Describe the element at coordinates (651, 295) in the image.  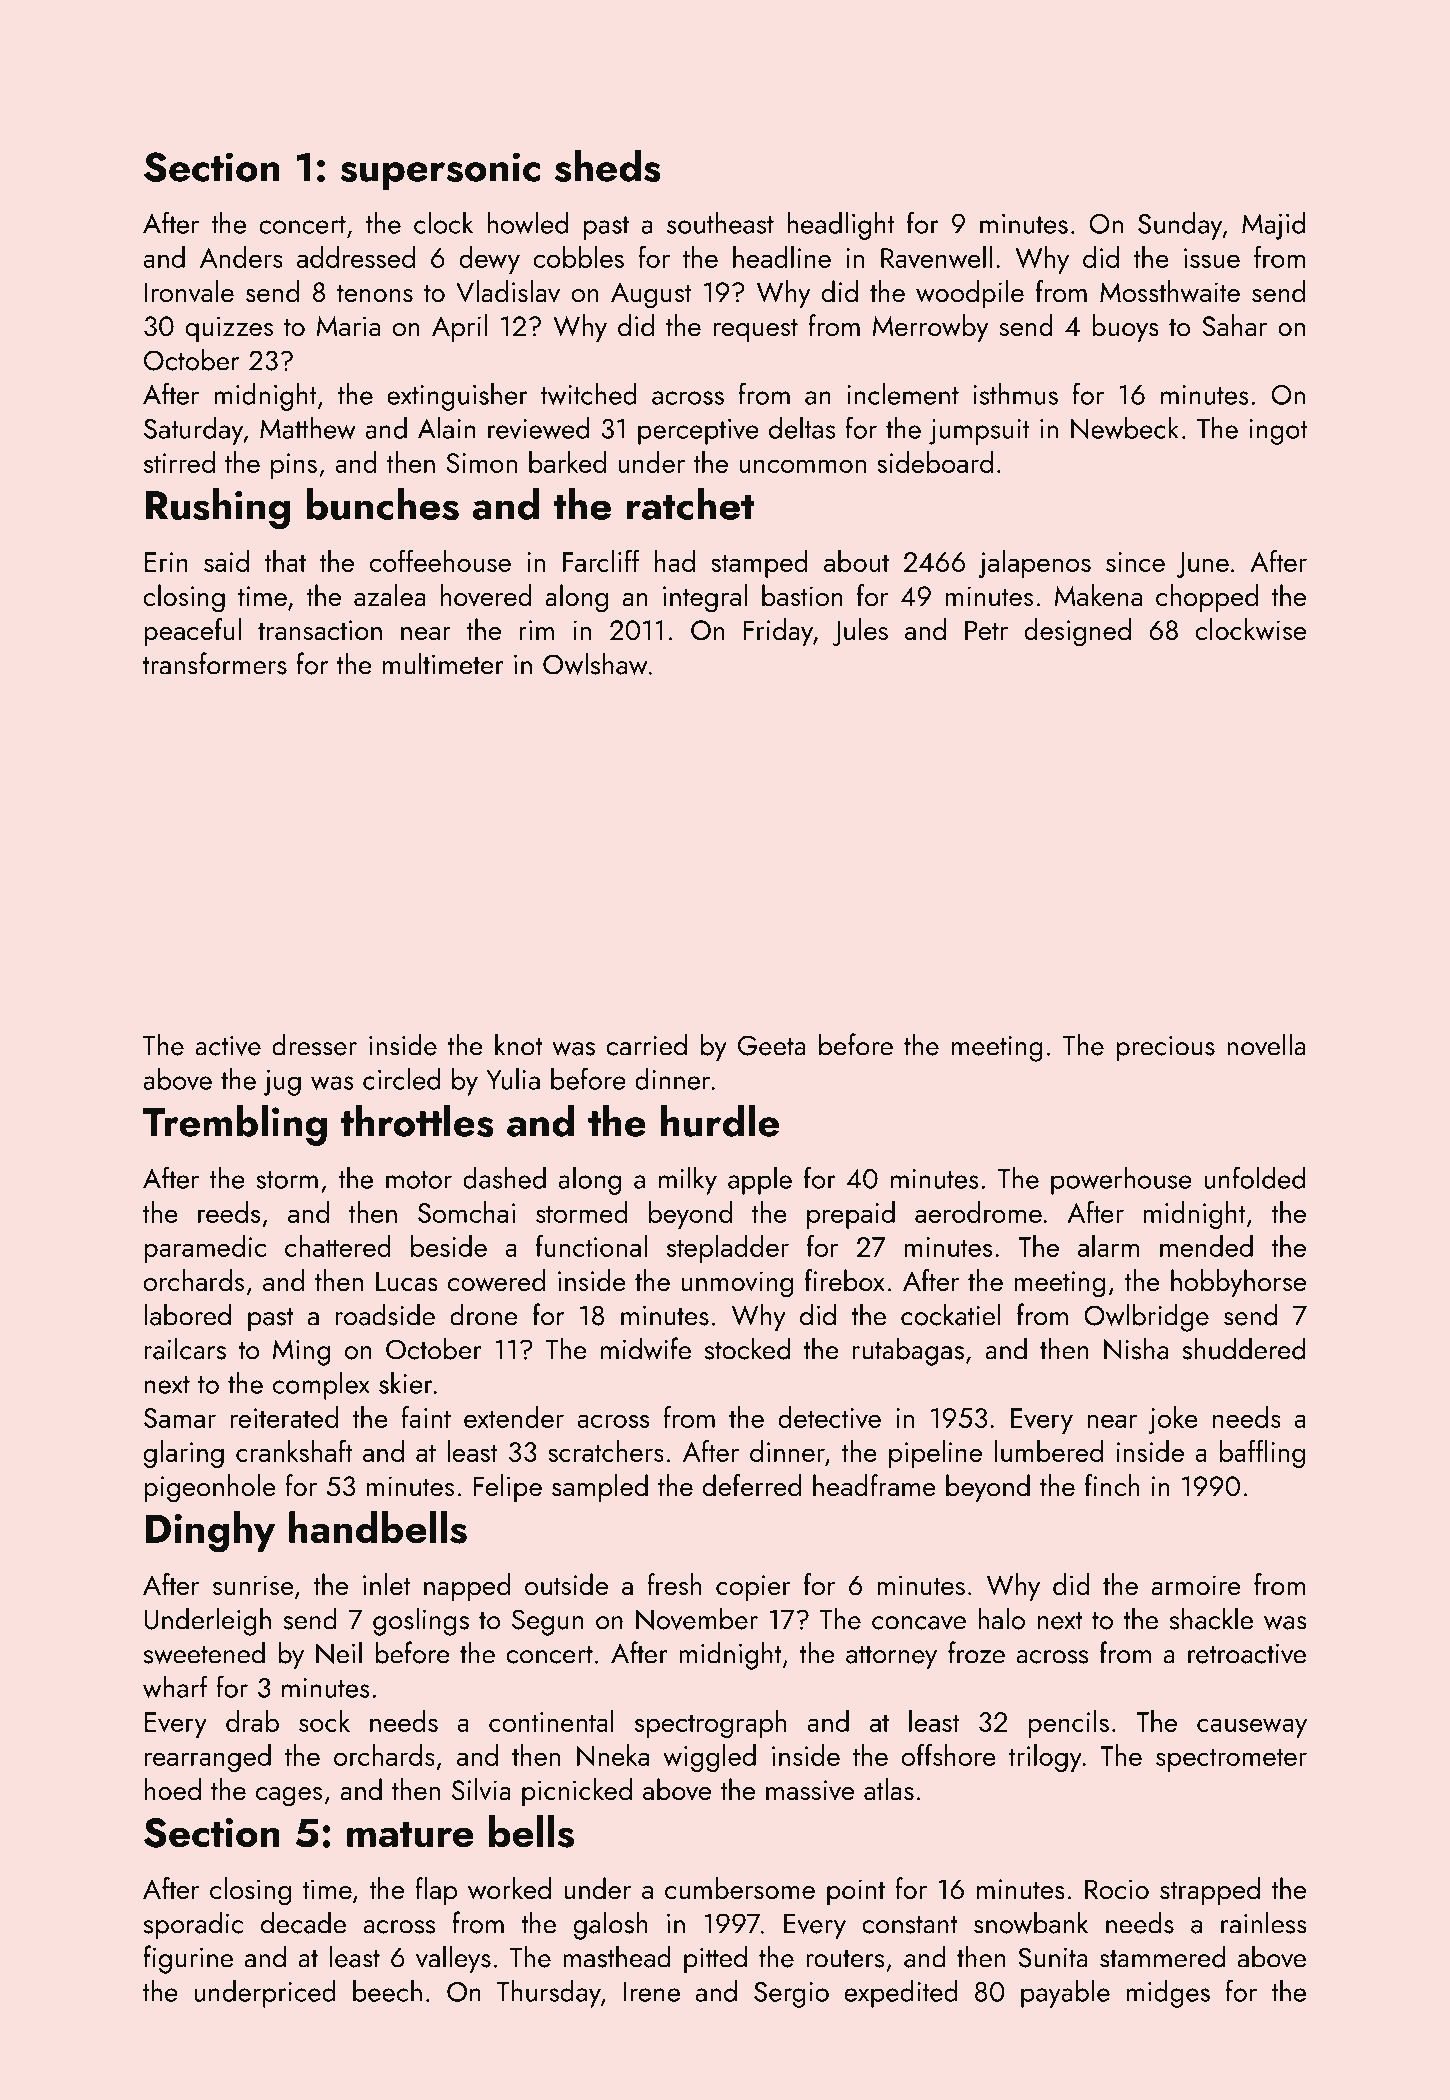
I see `August` at that location.
